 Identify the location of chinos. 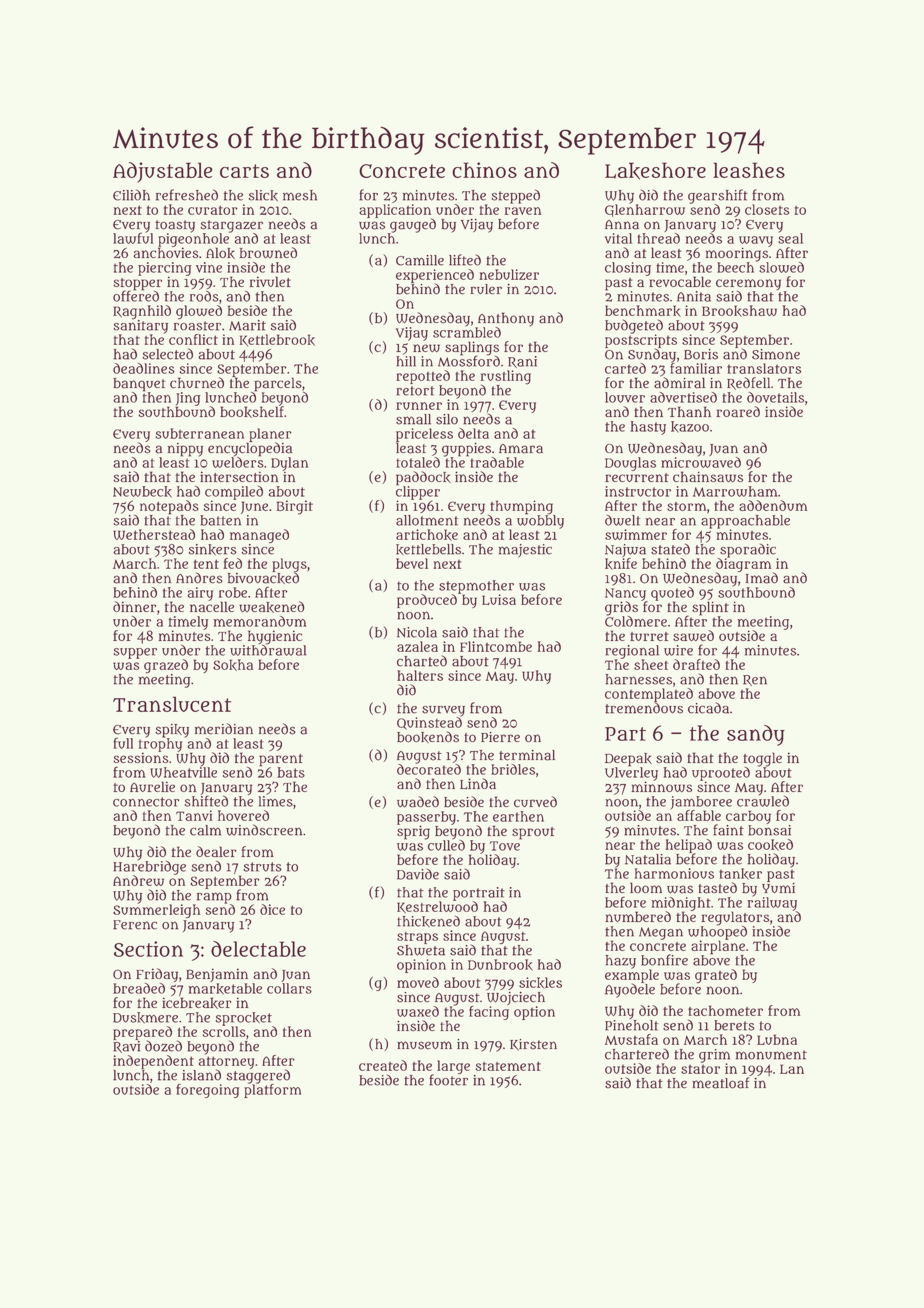
(484, 170).
